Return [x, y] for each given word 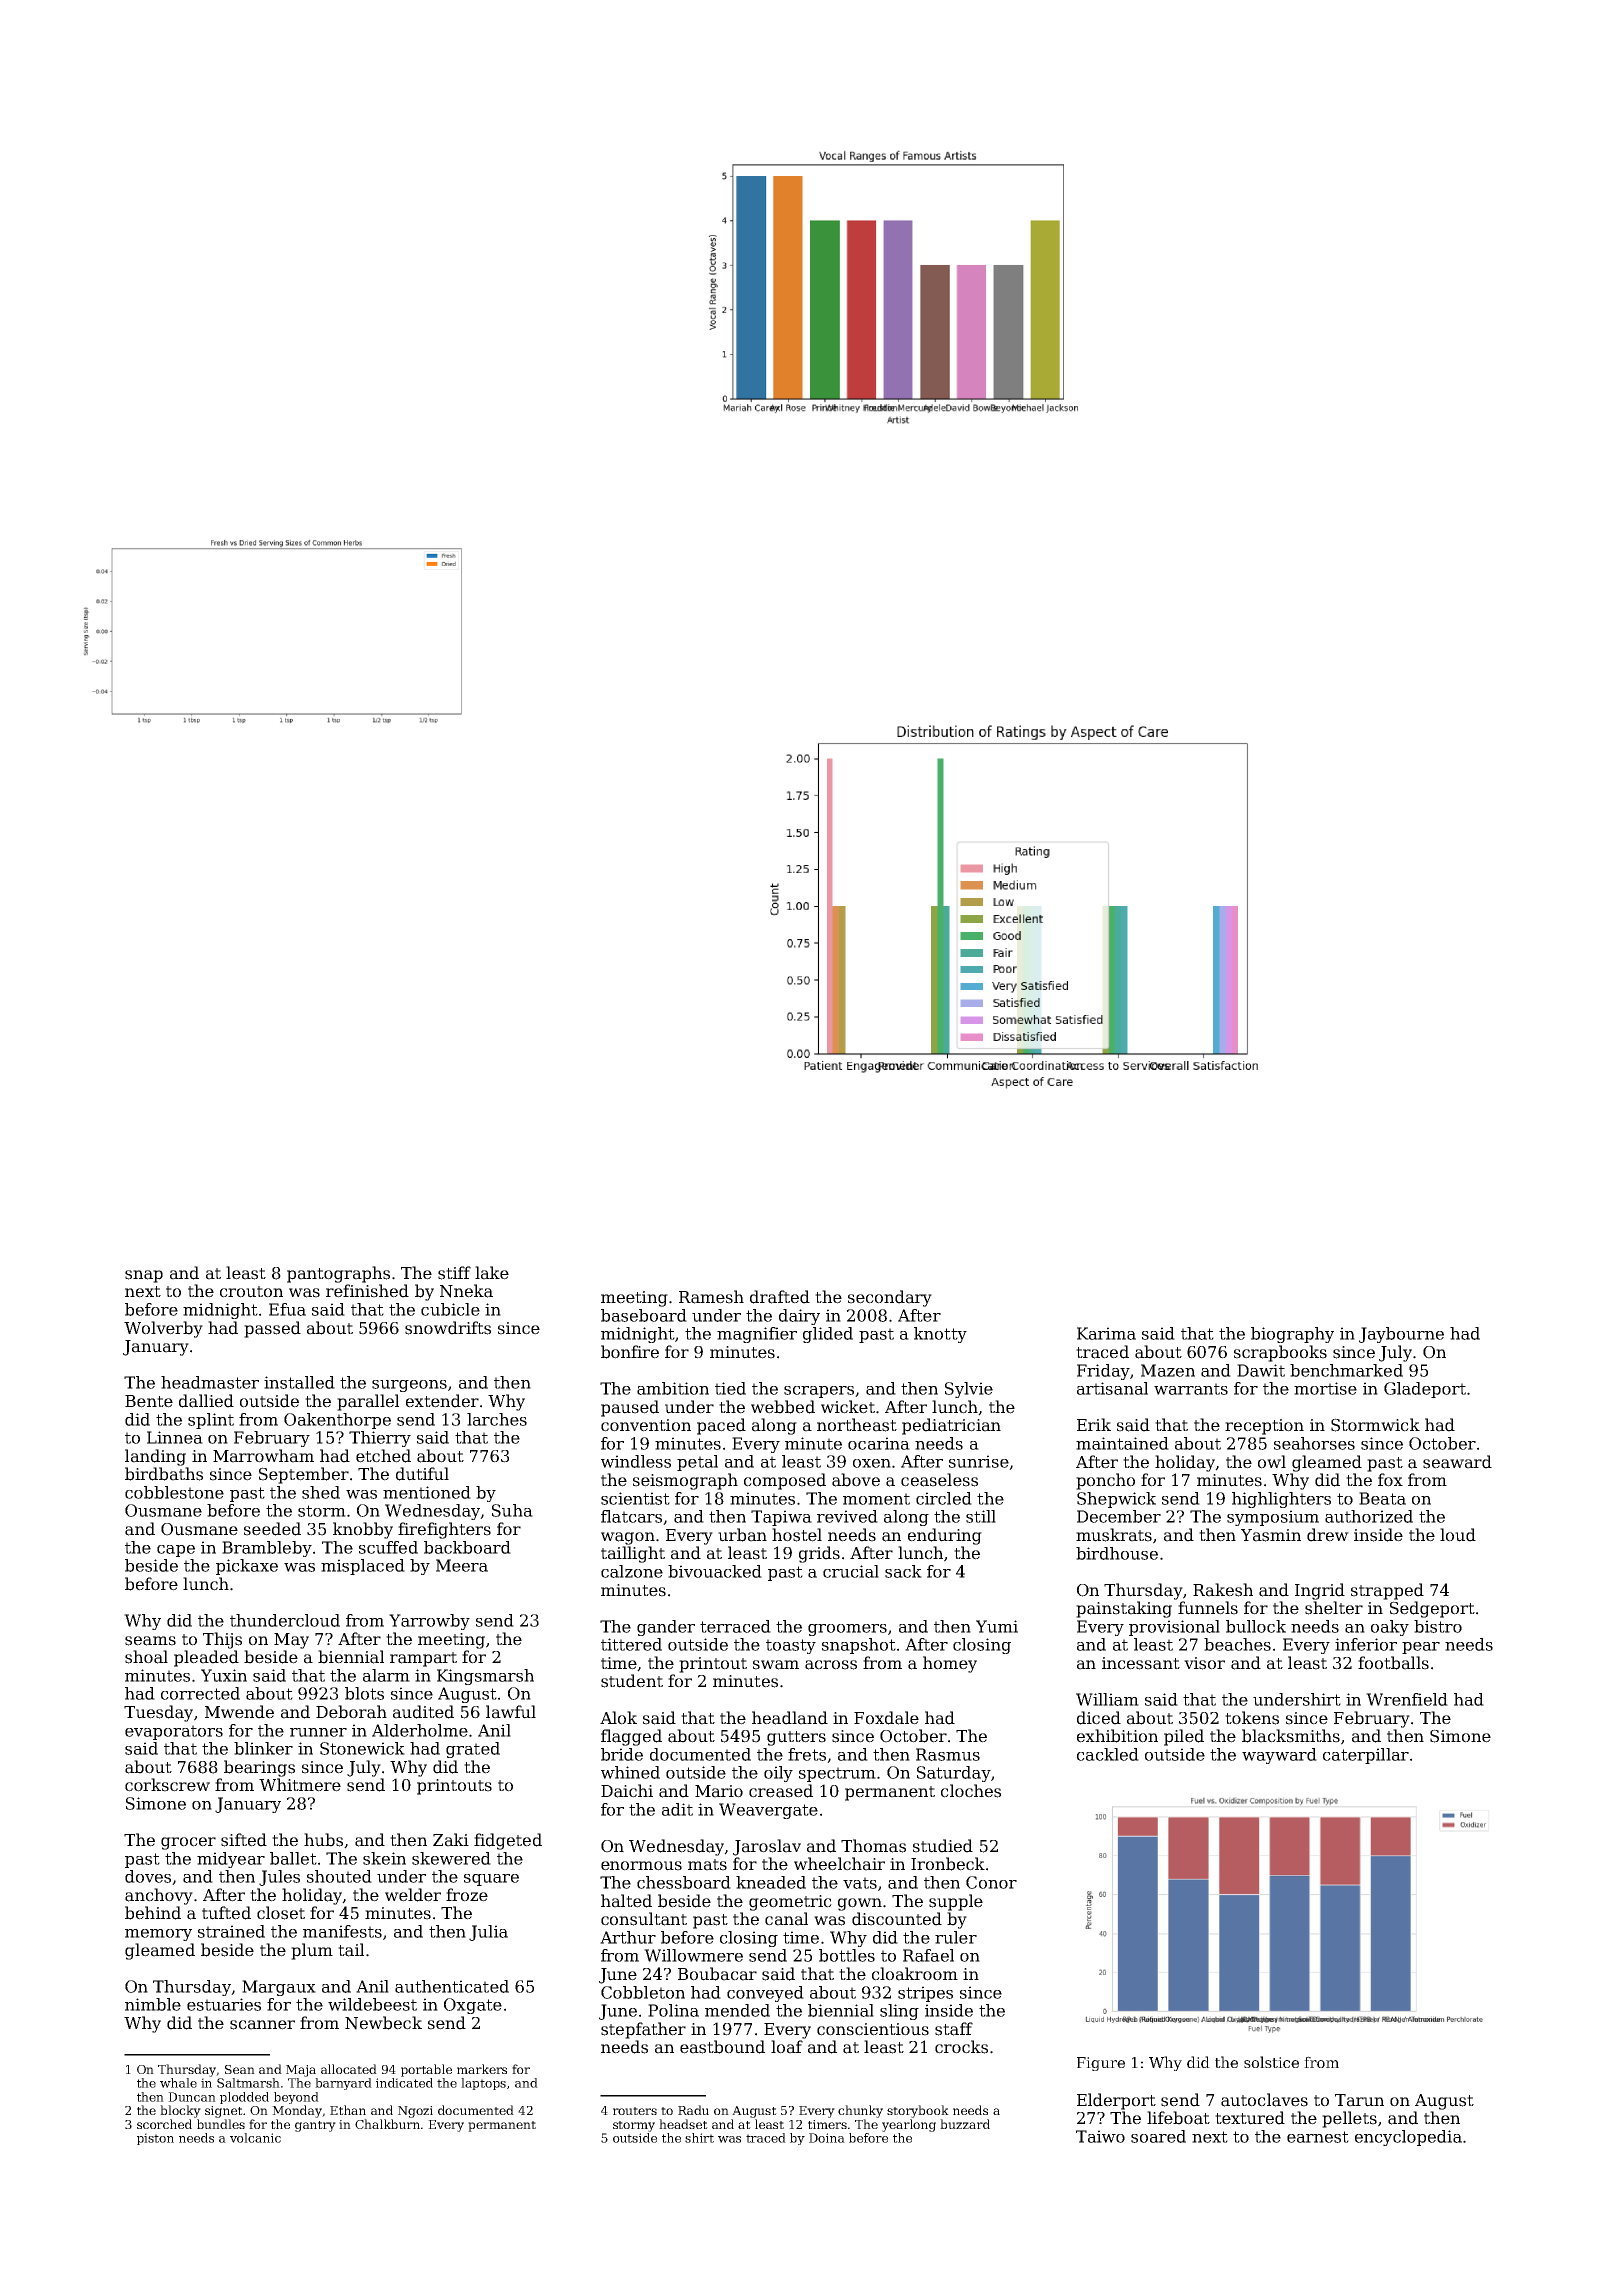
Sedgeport [1432, 1609]
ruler [956, 1937]
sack [903, 1571]
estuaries [224, 2004]
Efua [287, 1309]
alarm [386, 1675]
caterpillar [1366, 1756]
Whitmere [300, 1785]
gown [860, 1904]
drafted [780, 1297]
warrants [1191, 1389]
